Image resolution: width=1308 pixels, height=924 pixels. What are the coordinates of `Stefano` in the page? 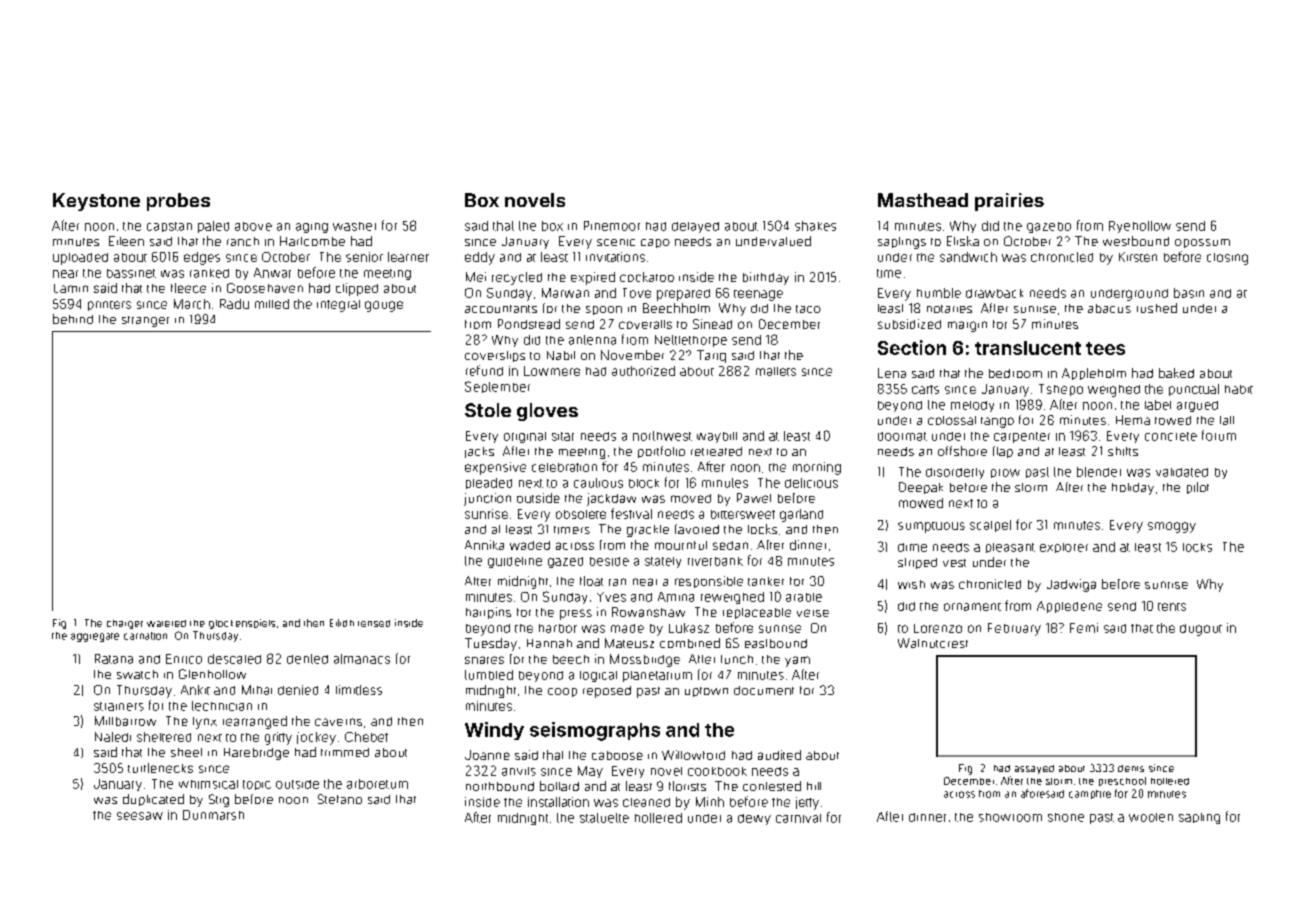 It's located at (340, 799).
